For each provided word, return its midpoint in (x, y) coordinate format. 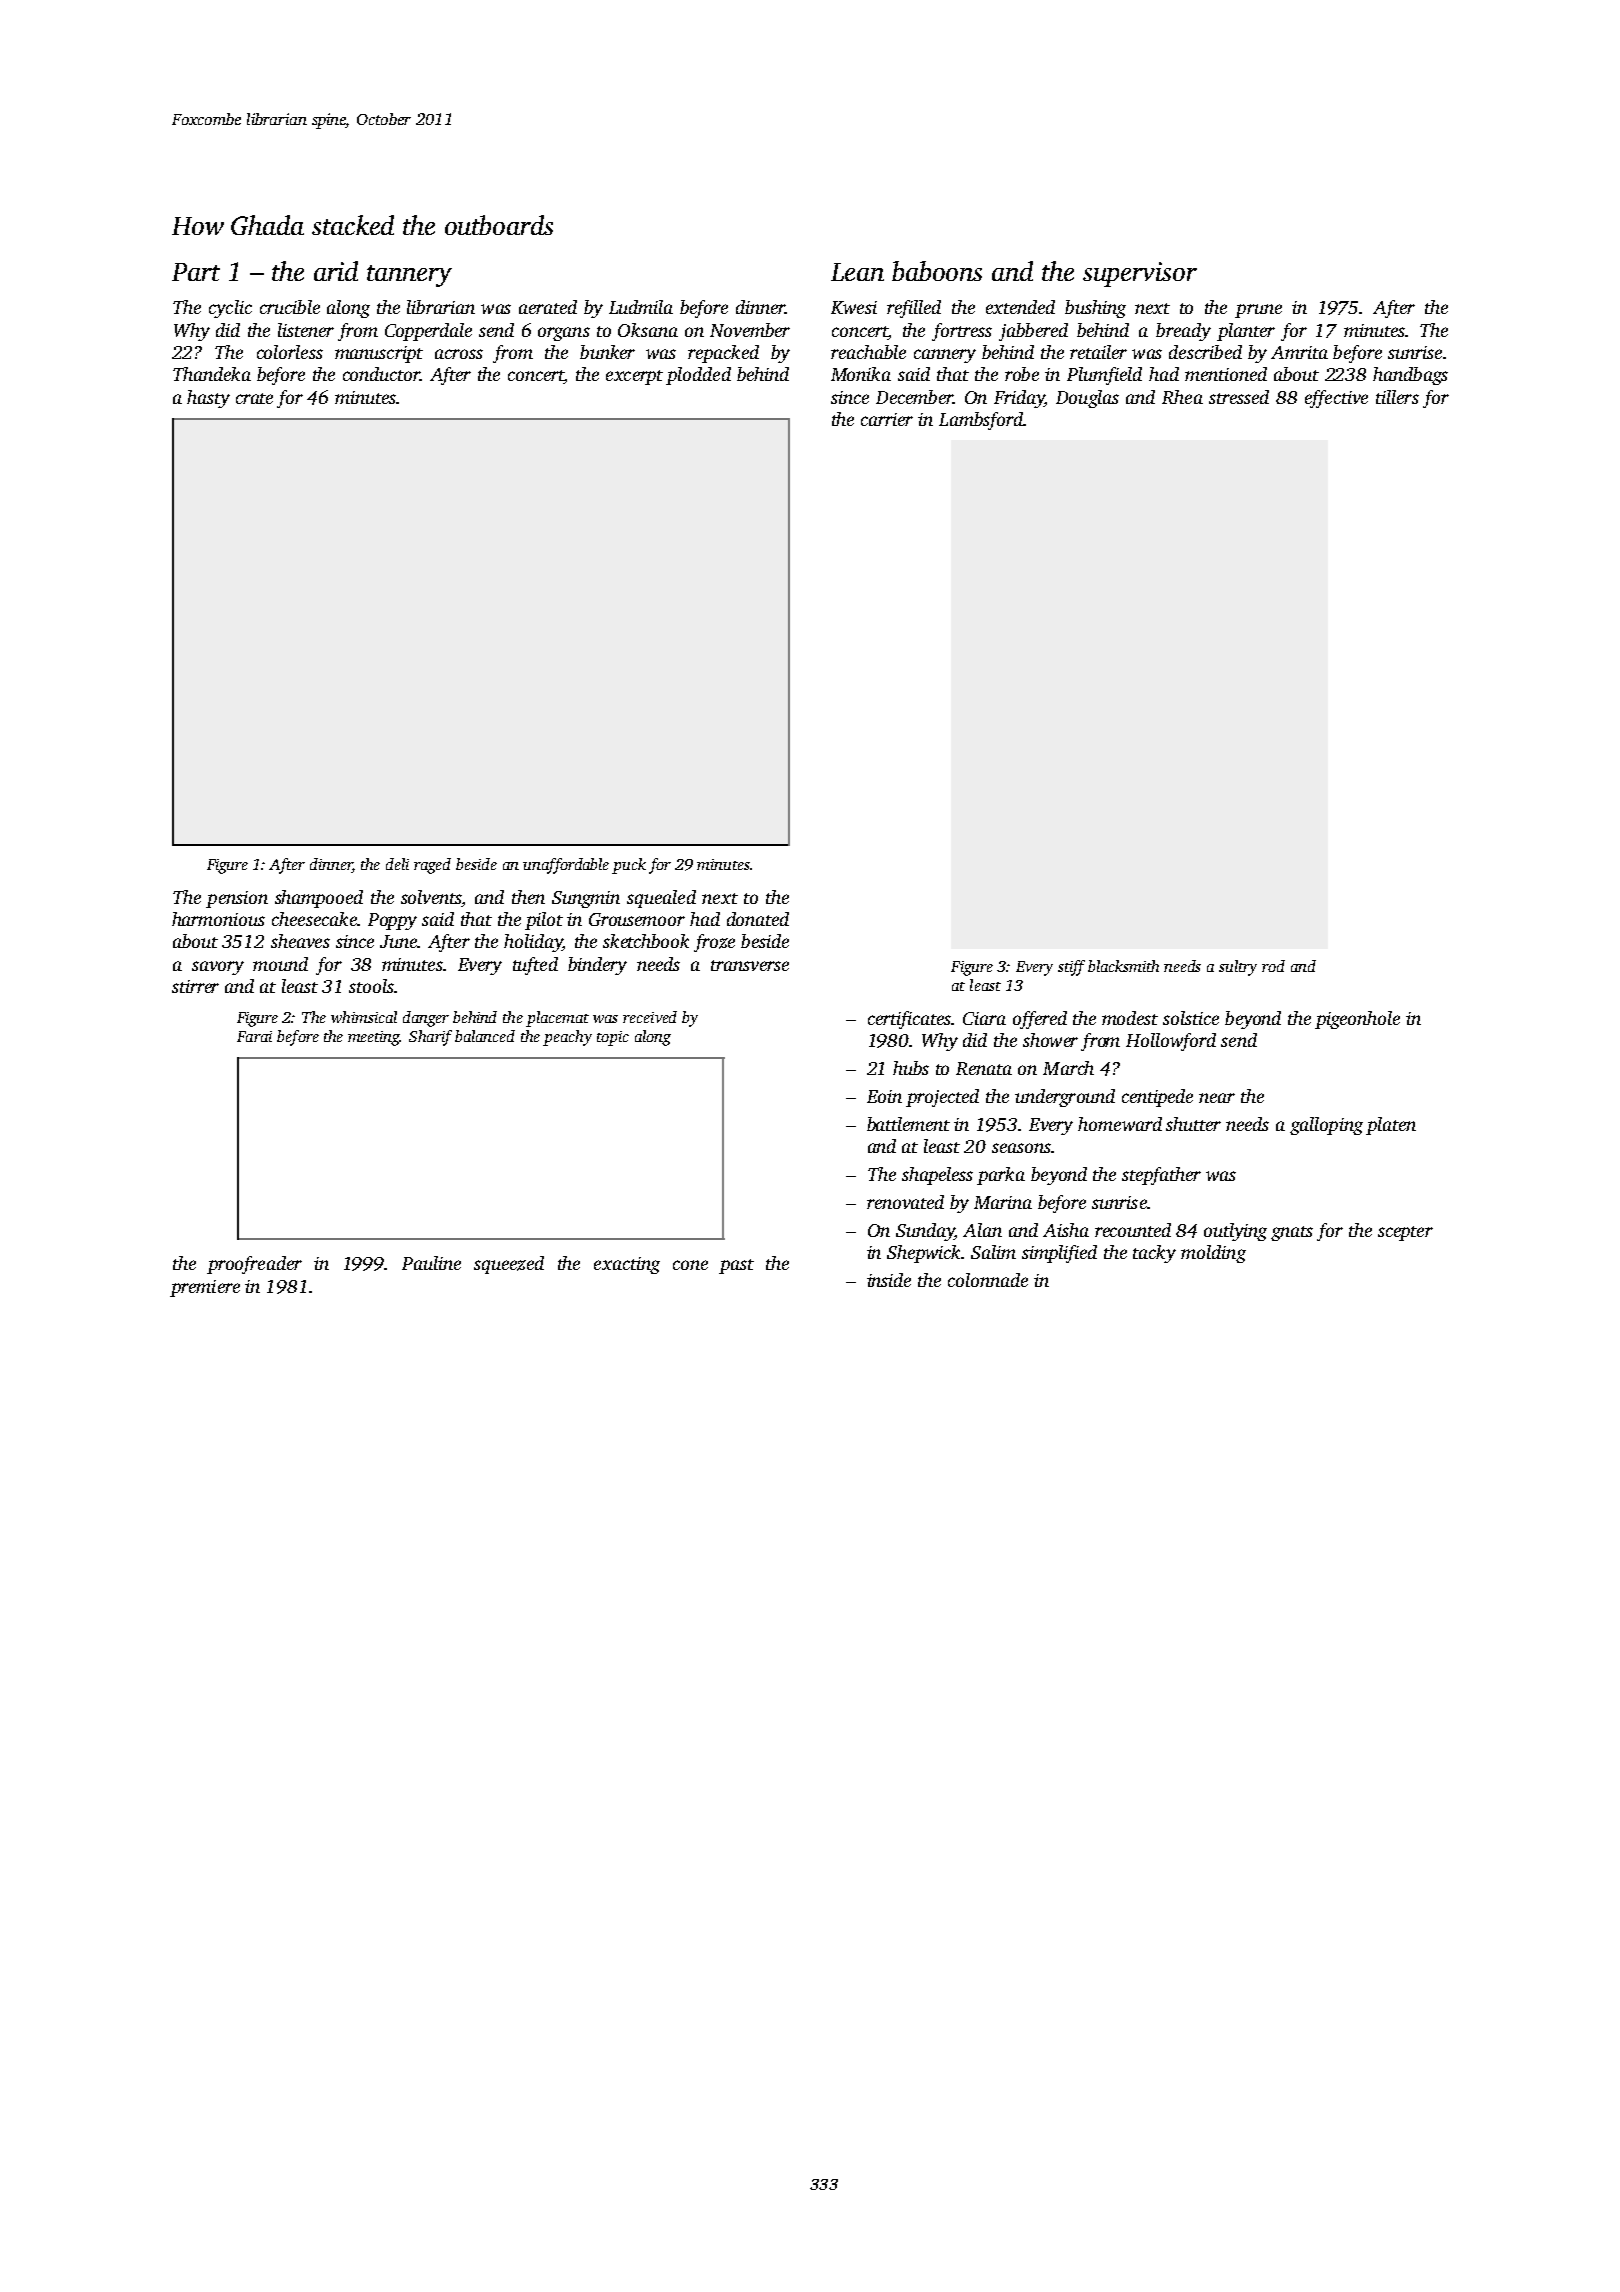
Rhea (1182, 397)
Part (196, 272)
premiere (205, 1288)
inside (889, 1280)
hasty (208, 399)
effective (1336, 399)
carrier (887, 419)
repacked (723, 354)
